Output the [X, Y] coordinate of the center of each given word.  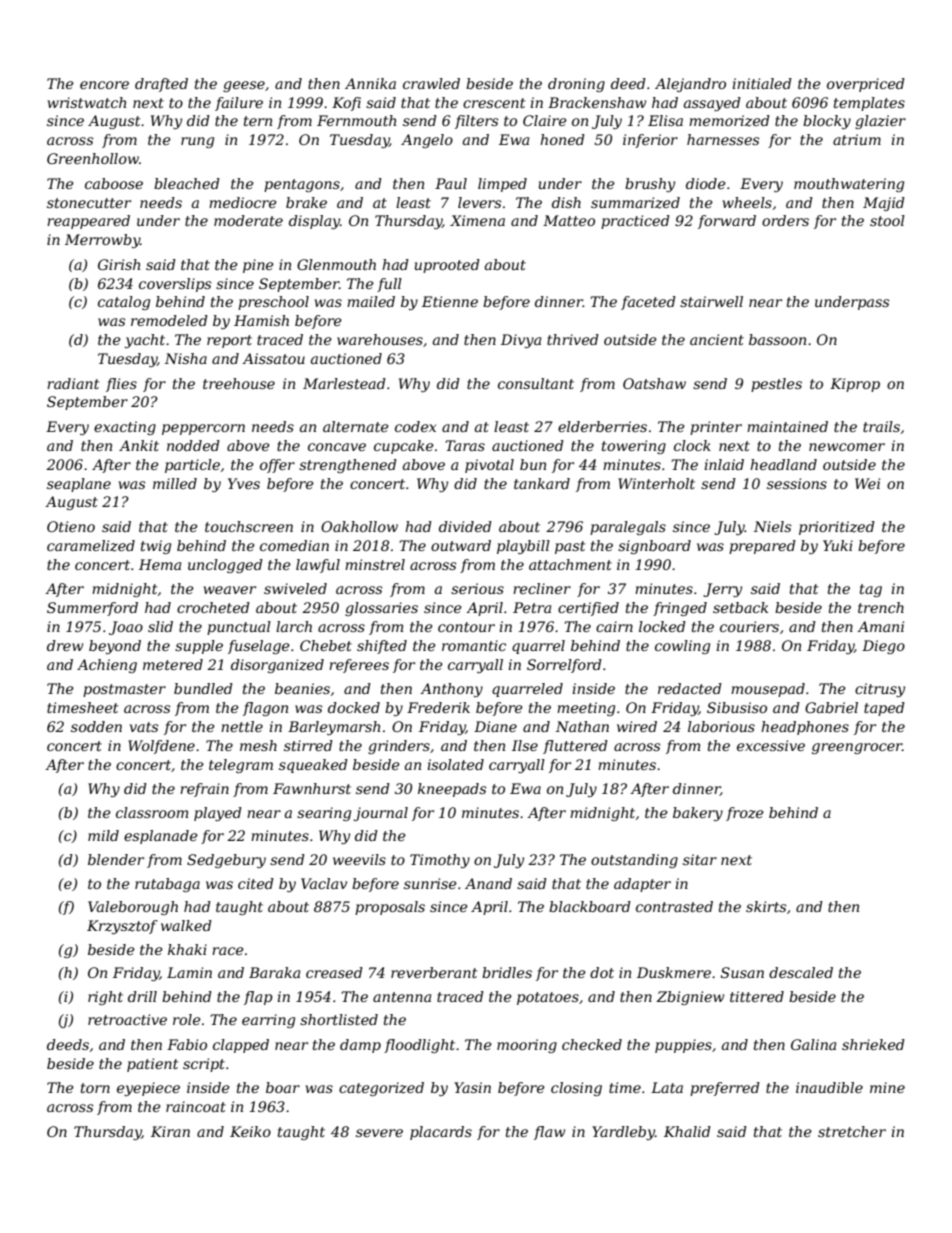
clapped [241, 1046]
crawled [431, 83]
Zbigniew [690, 998]
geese [244, 86]
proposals [390, 908]
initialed [762, 83]
